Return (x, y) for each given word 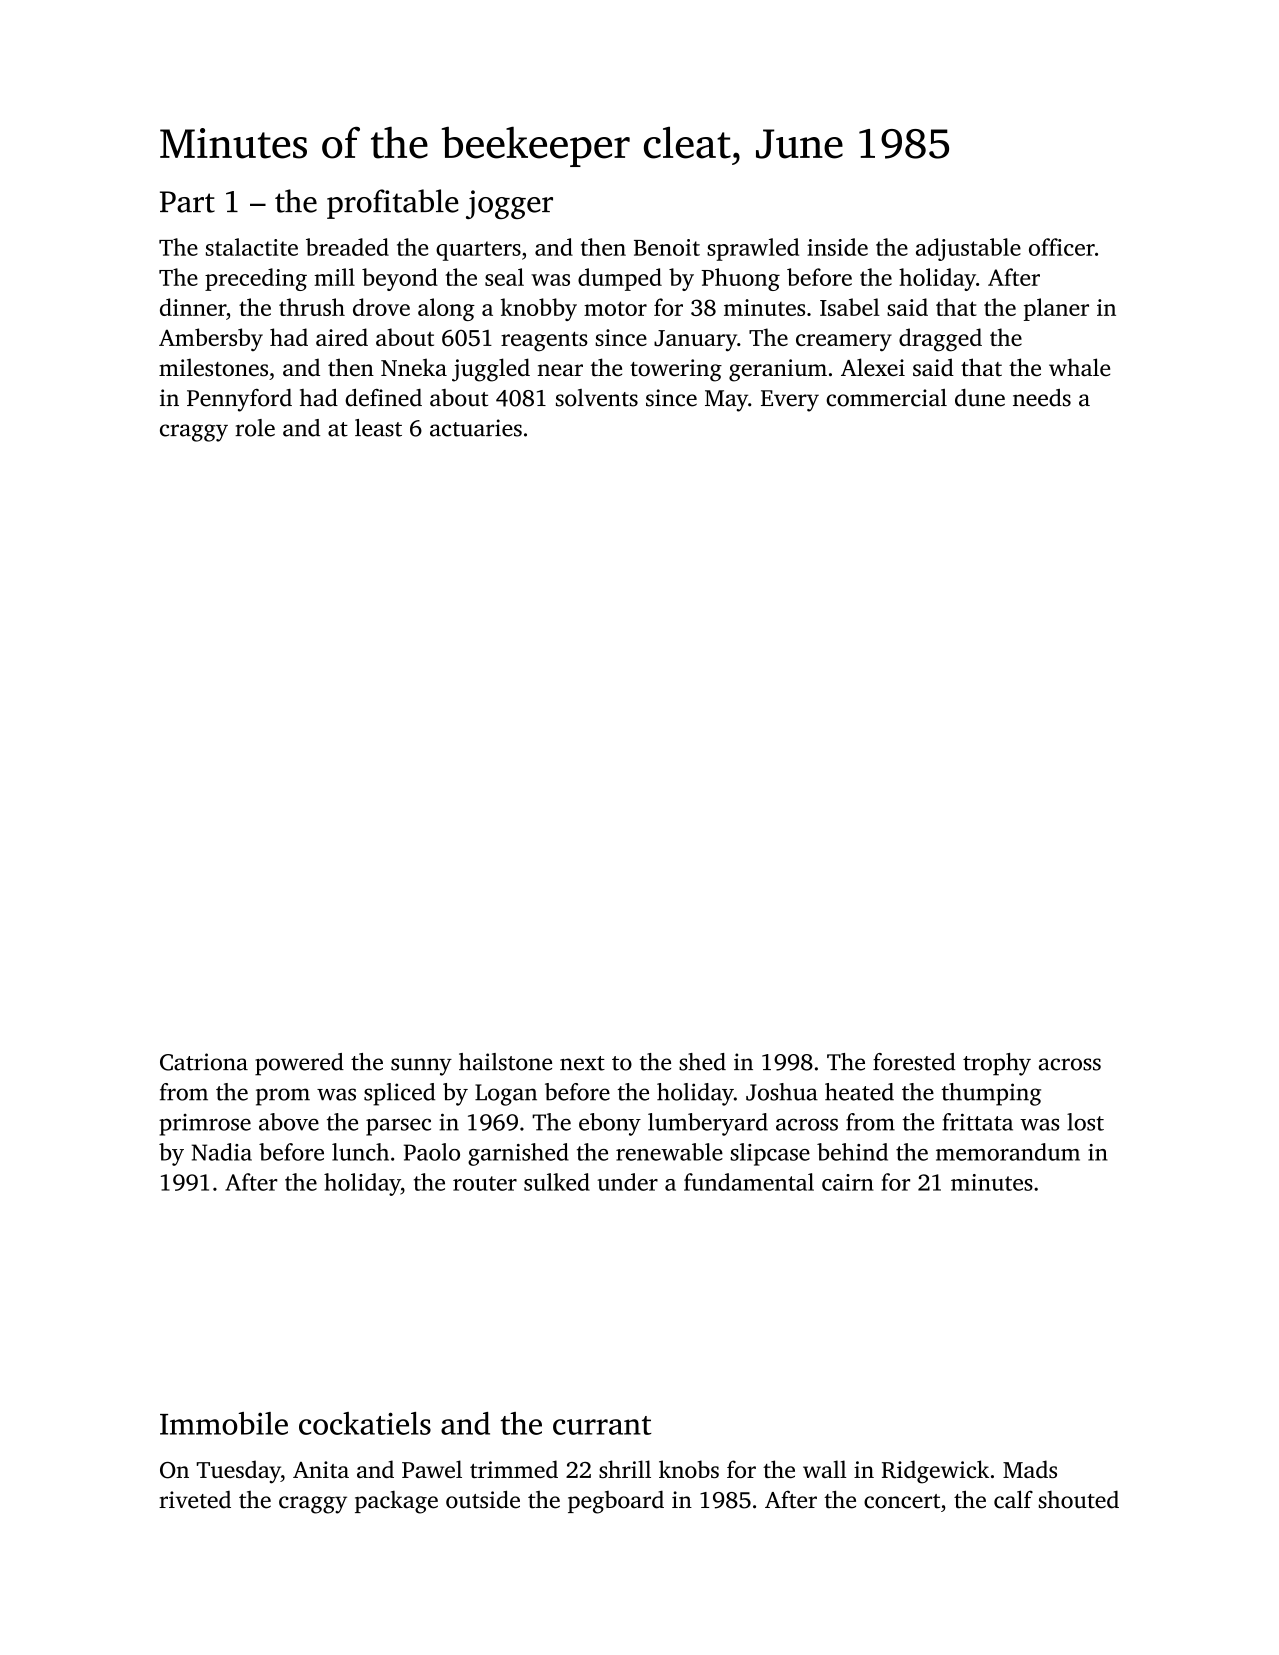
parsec (398, 1127)
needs (1042, 398)
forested (914, 1062)
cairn (848, 1182)
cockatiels (365, 1423)
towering (676, 370)
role (255, 428)
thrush (312, 307)
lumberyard (708, 1124)
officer (1062, 247)
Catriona (204, 1062)
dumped (620, 279)
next (582, 1063)
